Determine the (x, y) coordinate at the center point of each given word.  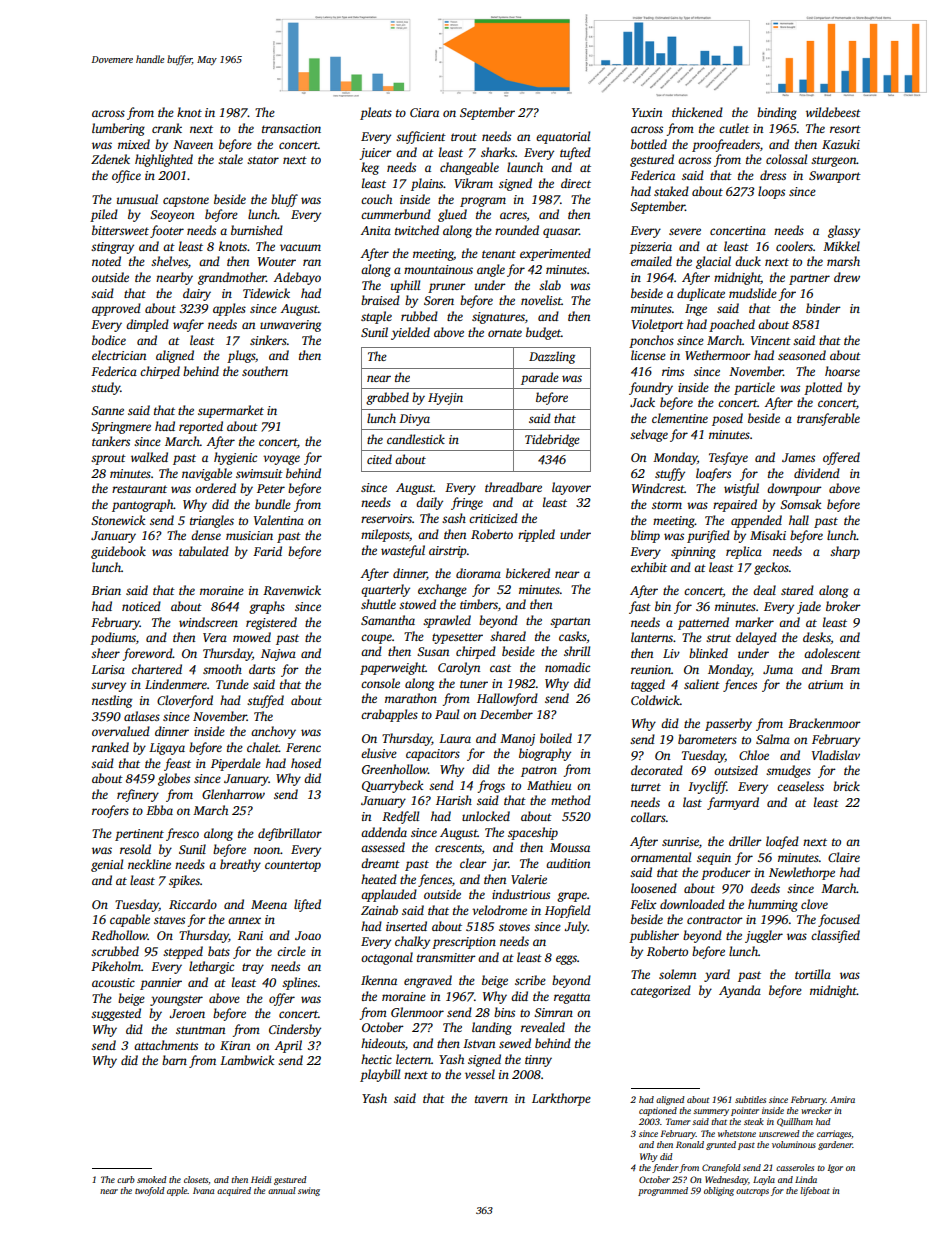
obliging (719, 1191)
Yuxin (647, 112)
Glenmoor (417, 1012)
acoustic (113, 982)
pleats (376, 113)
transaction (291, 128)
